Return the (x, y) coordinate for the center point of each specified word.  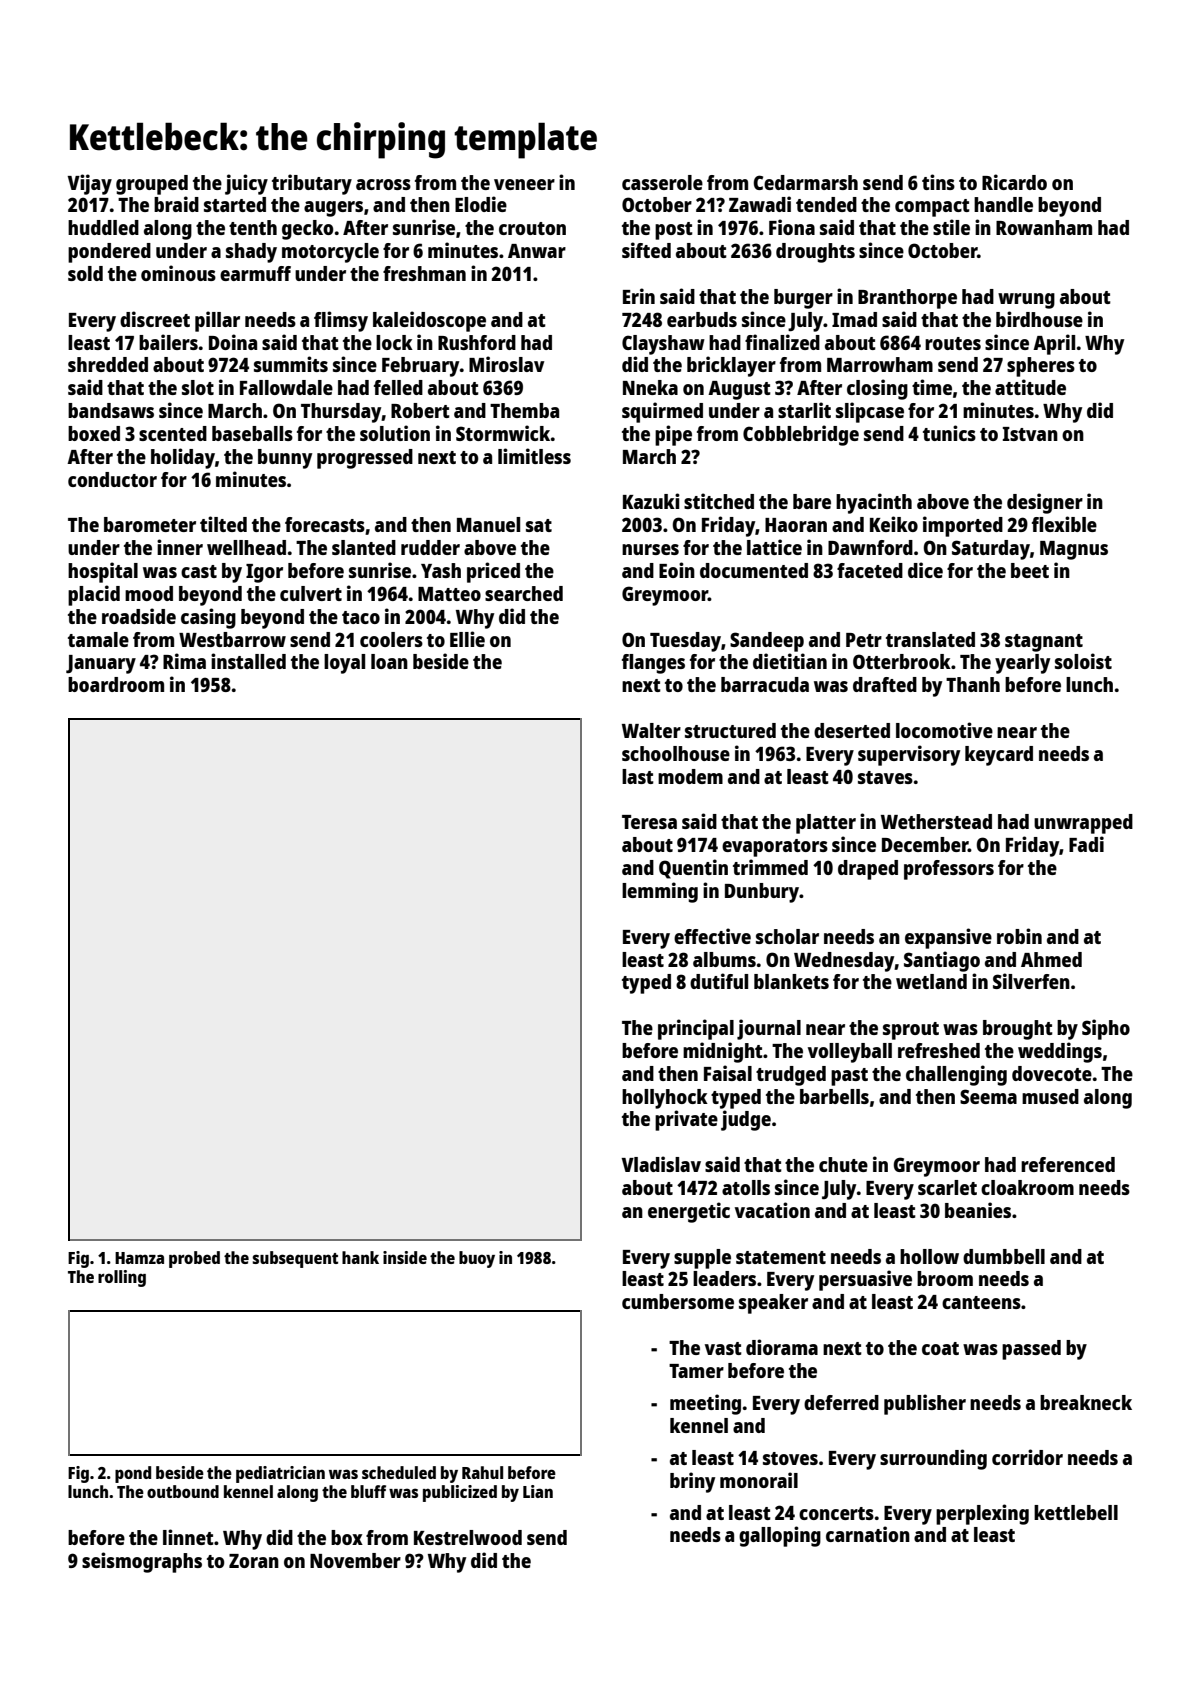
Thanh (973, 684)
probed (194, 1259)
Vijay (89, 184)
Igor (264, 573)
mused (1050, 1096)
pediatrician (280, 1474)
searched (524, 593)
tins (938, 182)
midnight (723, 1052)
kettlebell (1076, 1512)
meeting (705, 1404)
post (674, 231)
